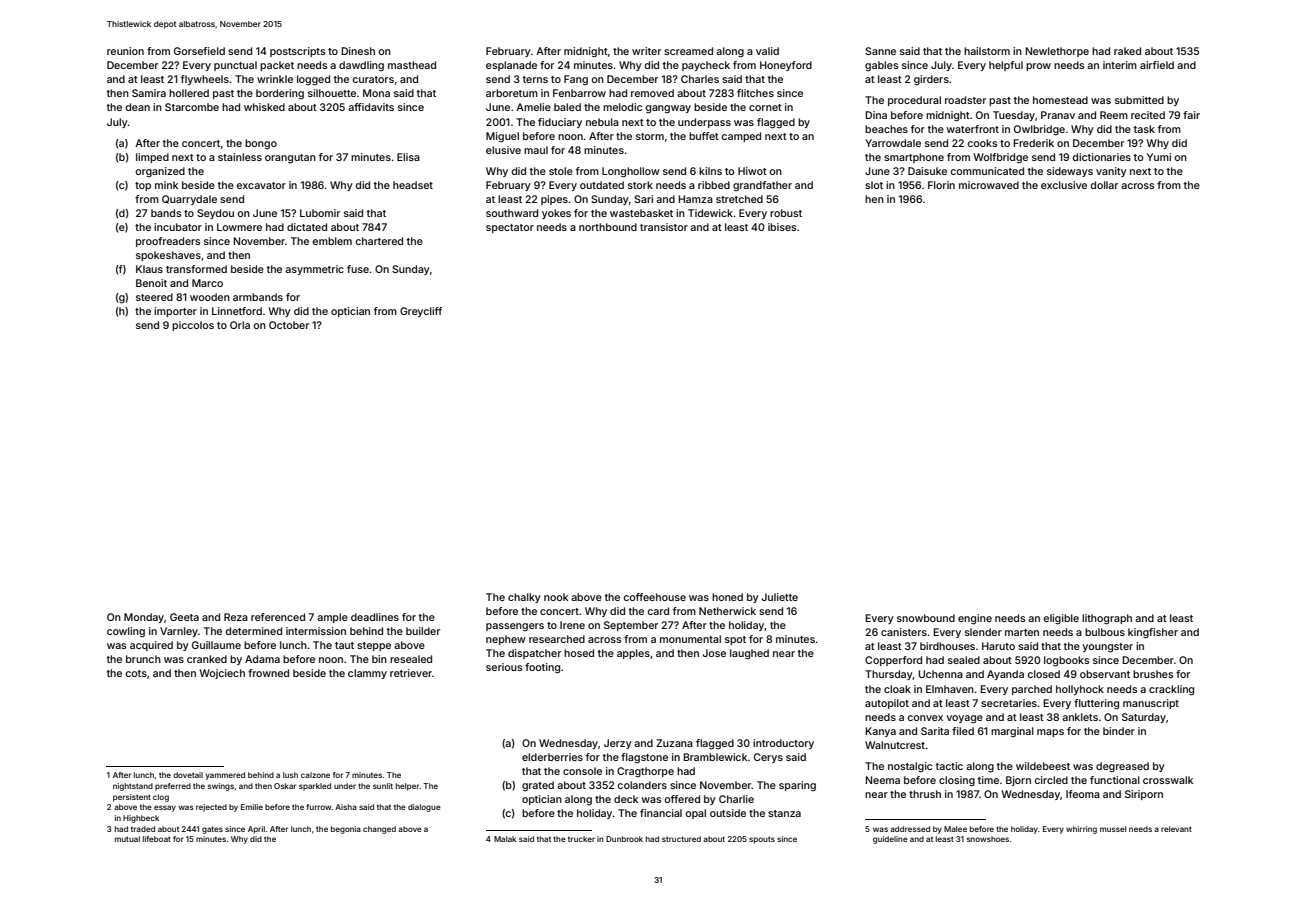 The width and height of the page is (1308, 924). Describe the element at coordinates (371, 107) in the page. I see `affidavits` at that location.
